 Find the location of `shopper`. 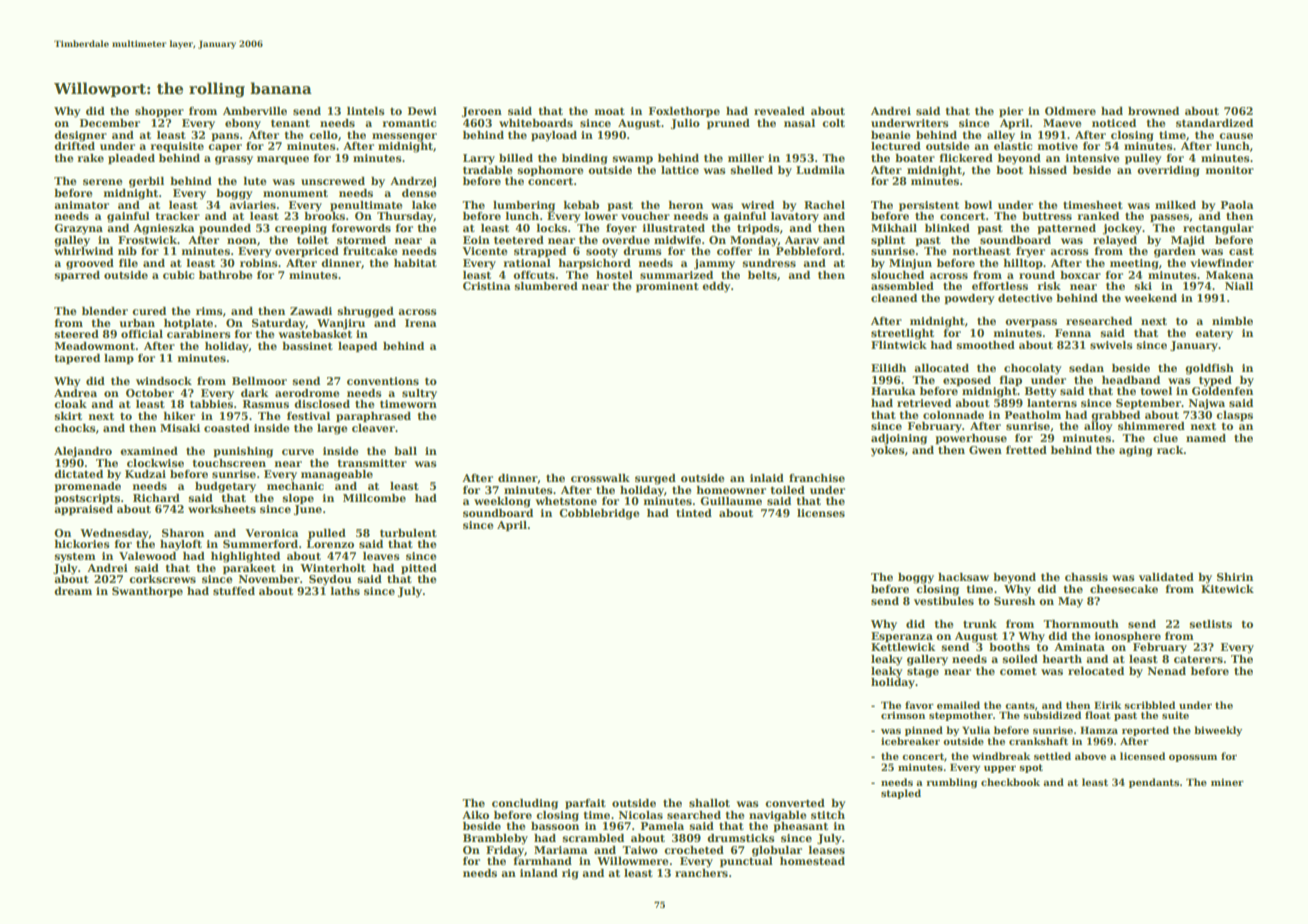

shopper is located at coordinates (159, 112).
